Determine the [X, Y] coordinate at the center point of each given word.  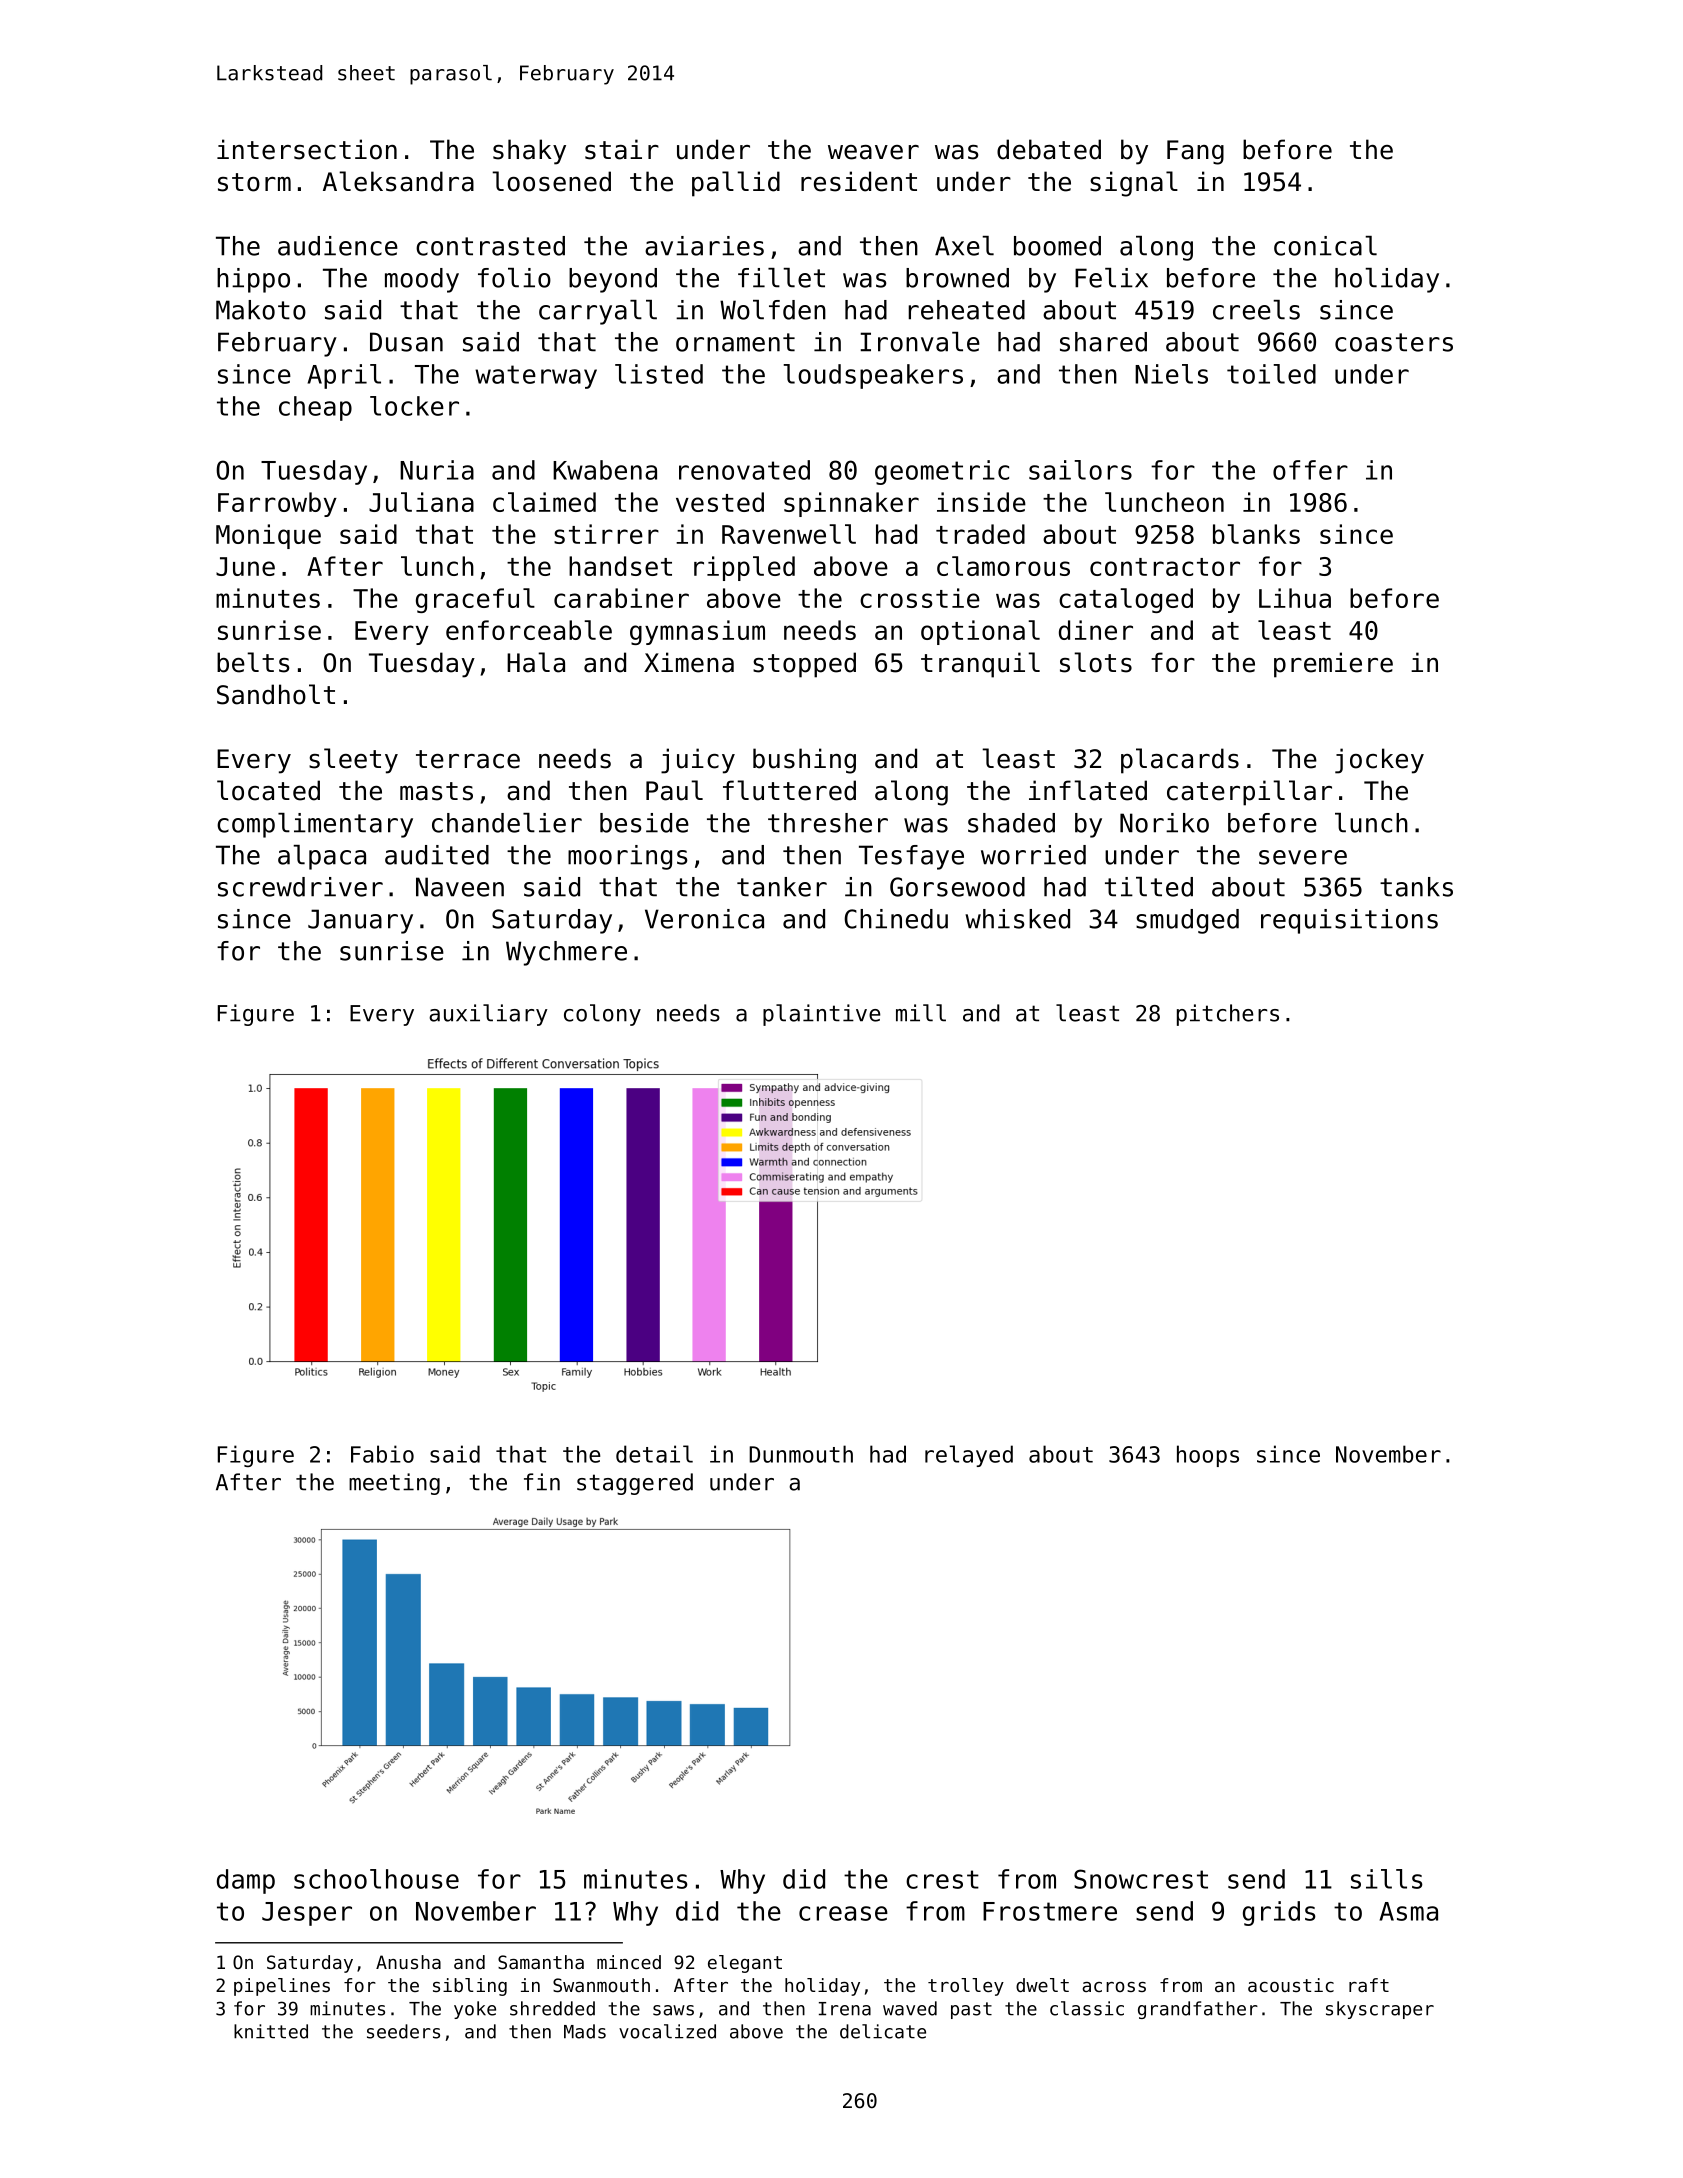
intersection [307, 149]
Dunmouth [801, 1454]
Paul [674, 790]
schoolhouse [376, 1879]
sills [1387, 1879]
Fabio [382, 1454]
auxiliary [488, 1015]
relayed [969, 1456]
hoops [1208, 1456]
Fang [1195, 152]
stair [622, 149]
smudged [1187, 921]
